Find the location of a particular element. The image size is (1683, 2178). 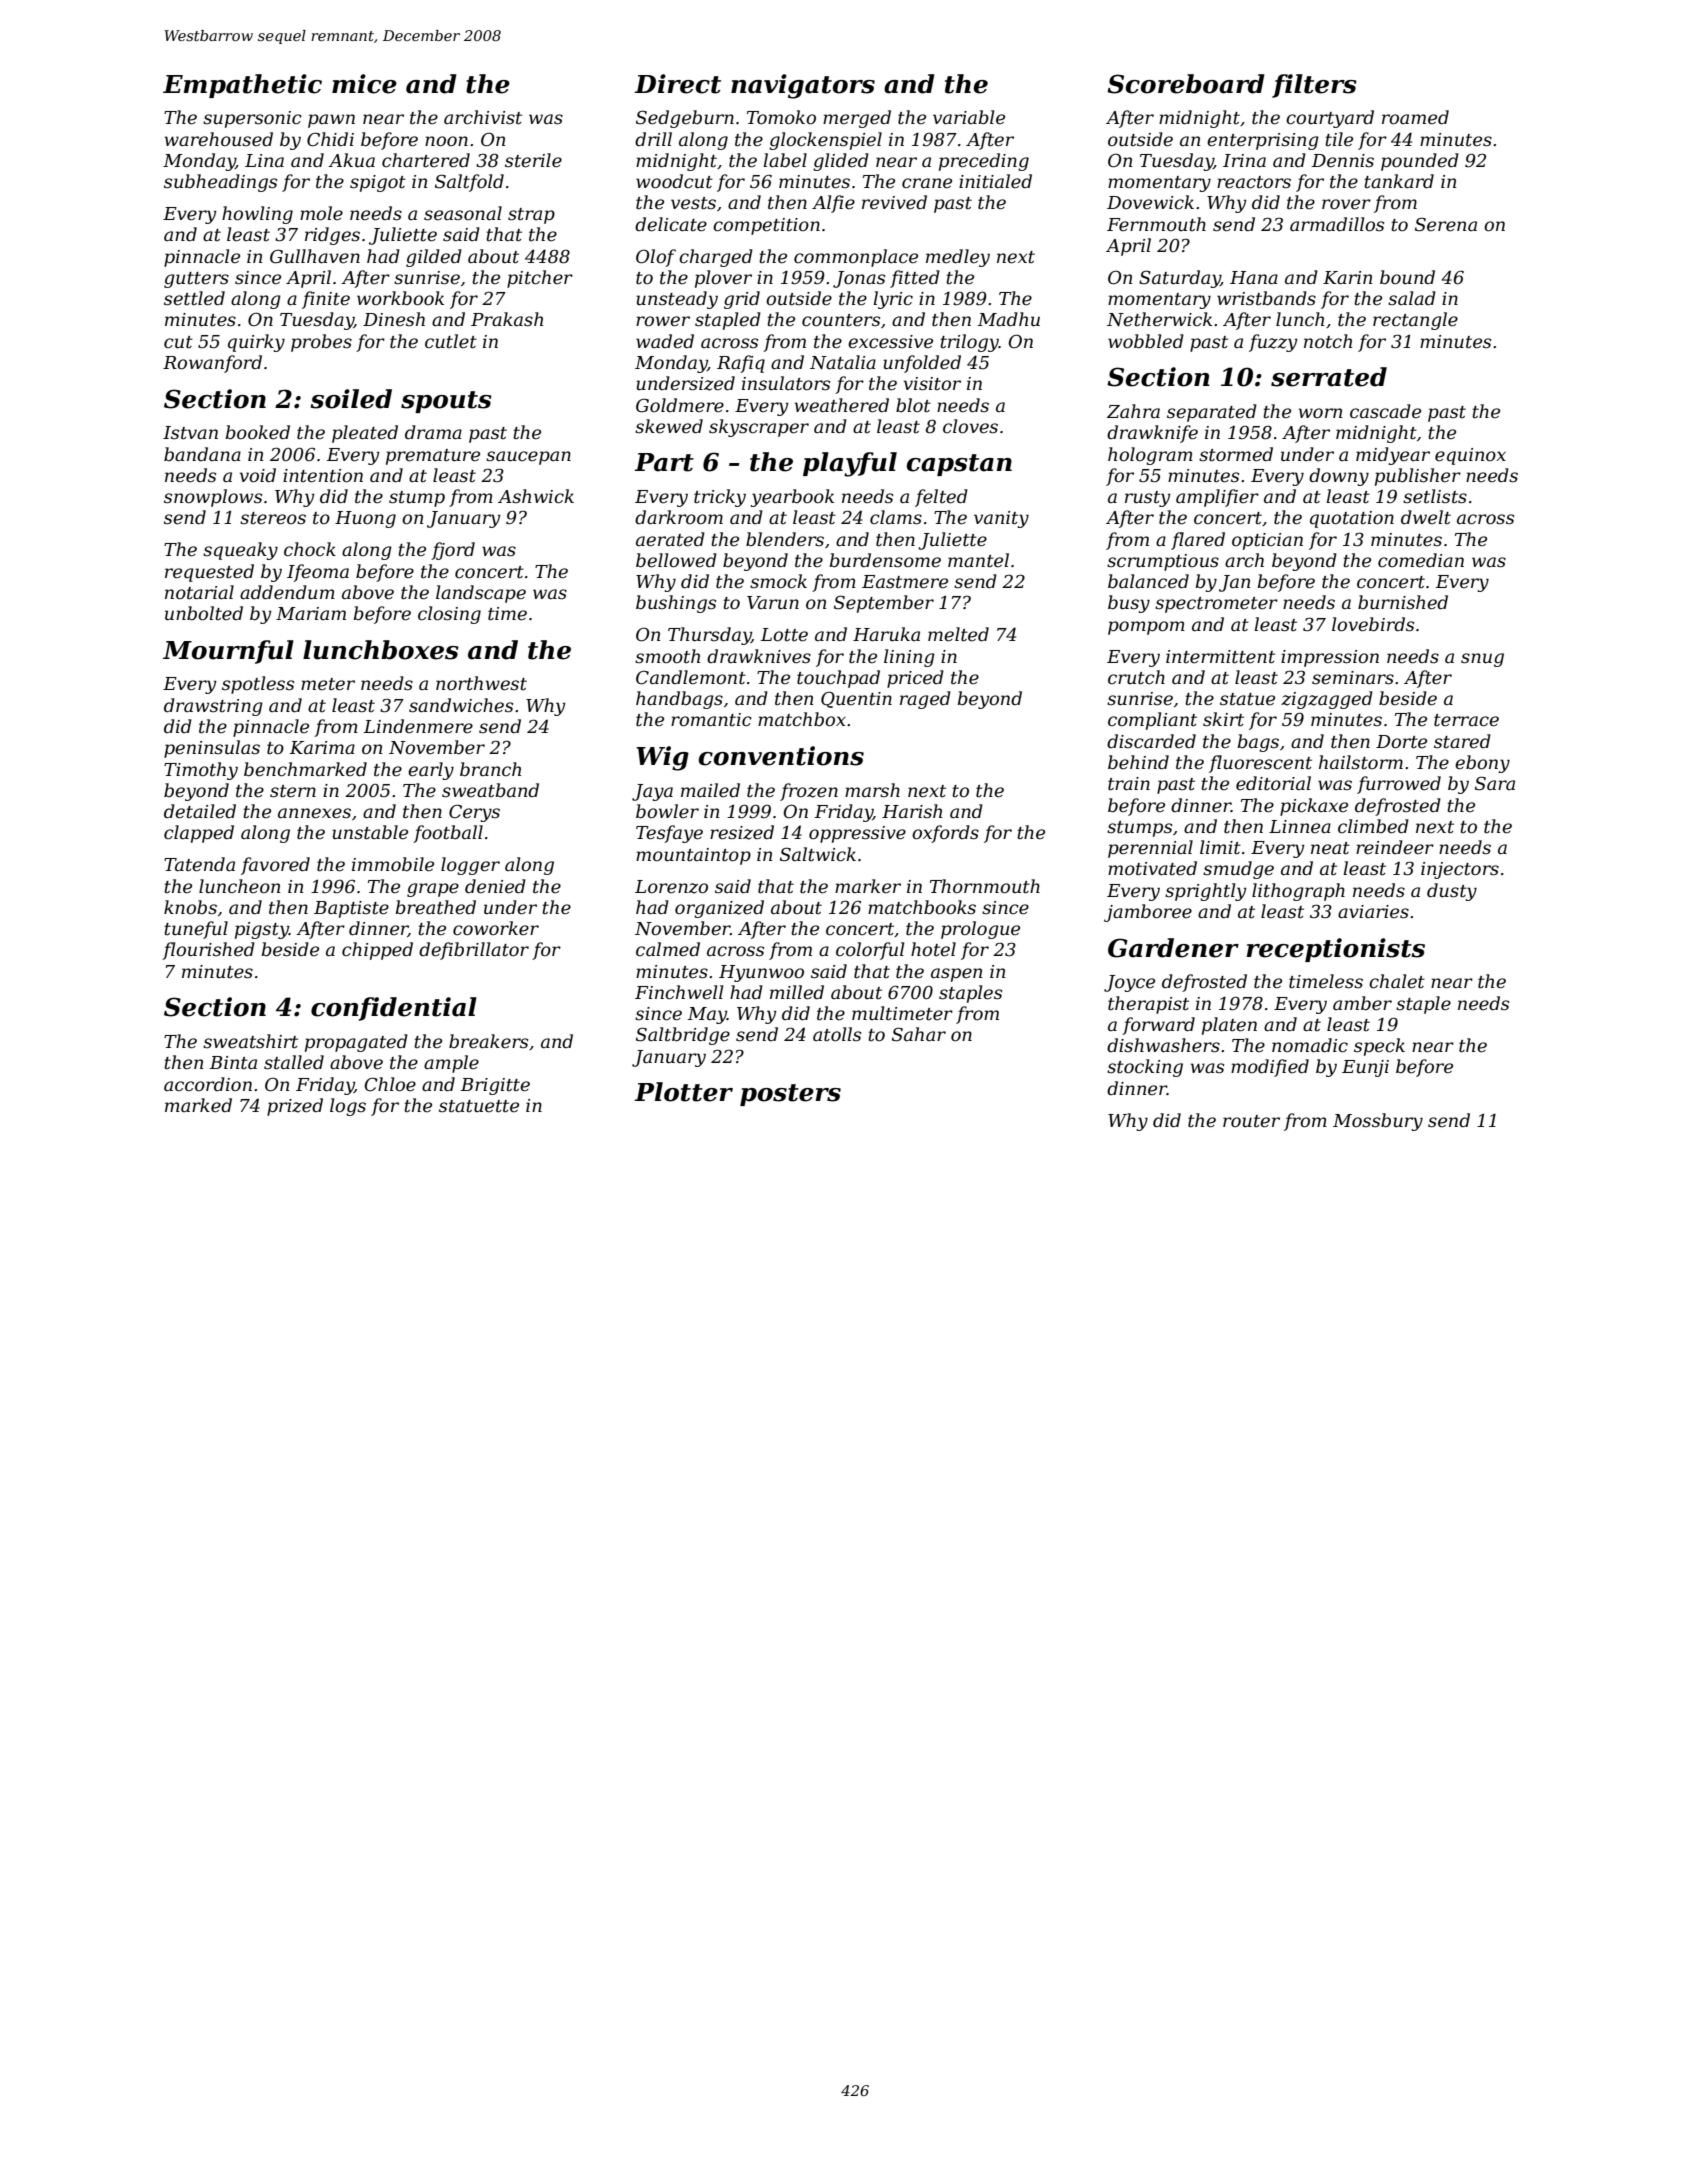

counters is located at coordinates (841, 320).
